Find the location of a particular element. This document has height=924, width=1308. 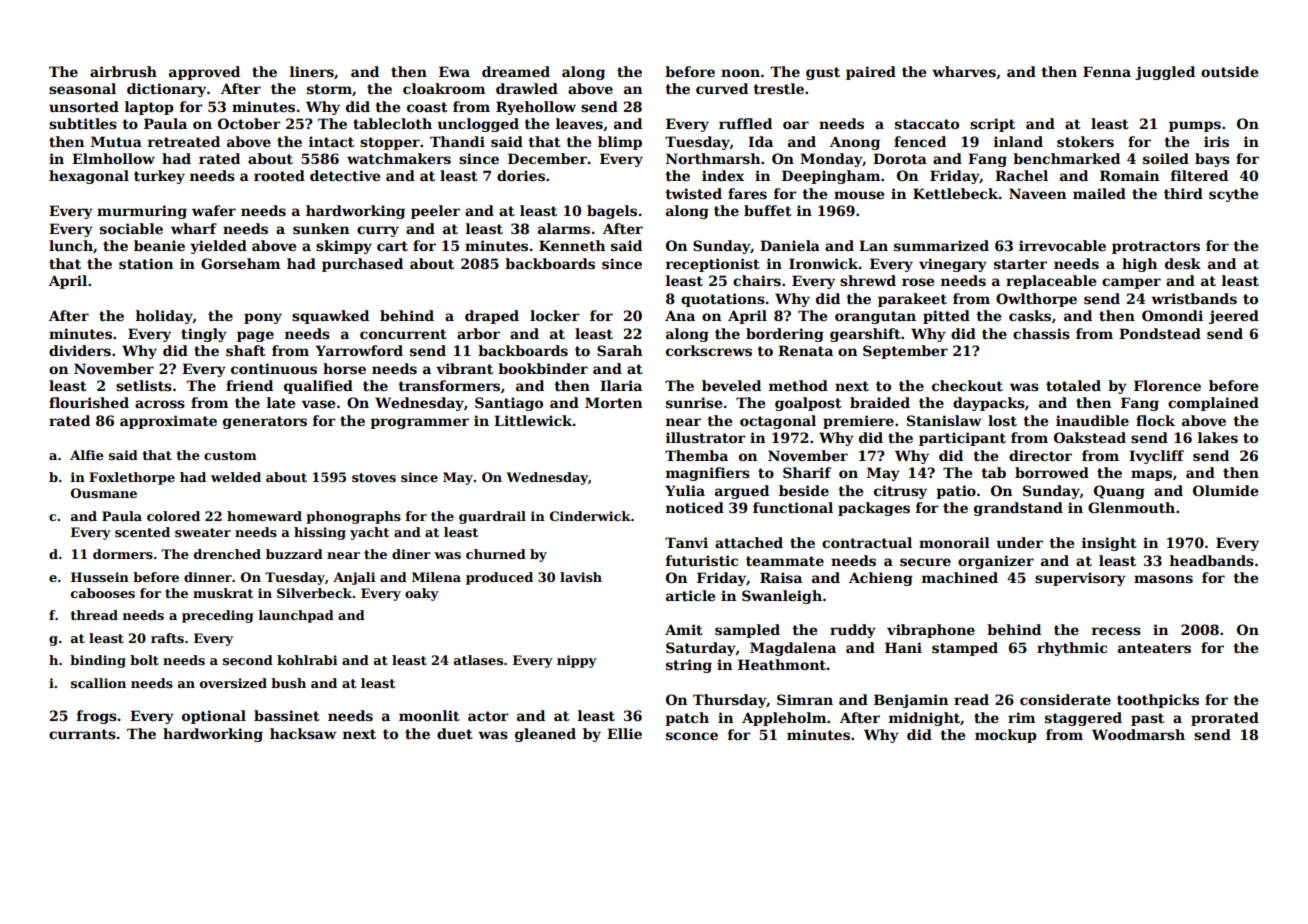

ruffled is located at coordinates (745, 123).
